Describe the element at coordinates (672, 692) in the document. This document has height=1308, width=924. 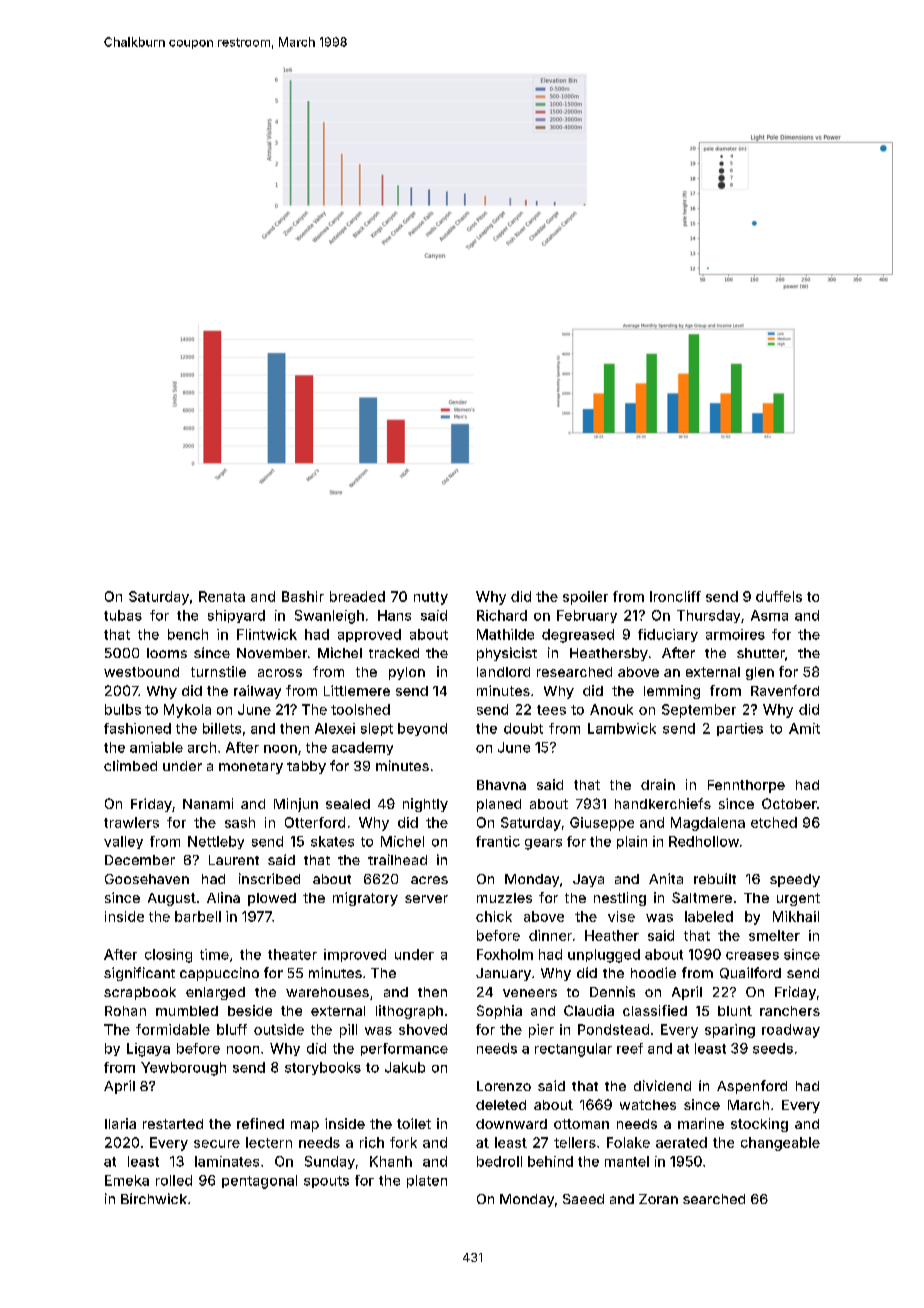
I see `lemming` at that location.
